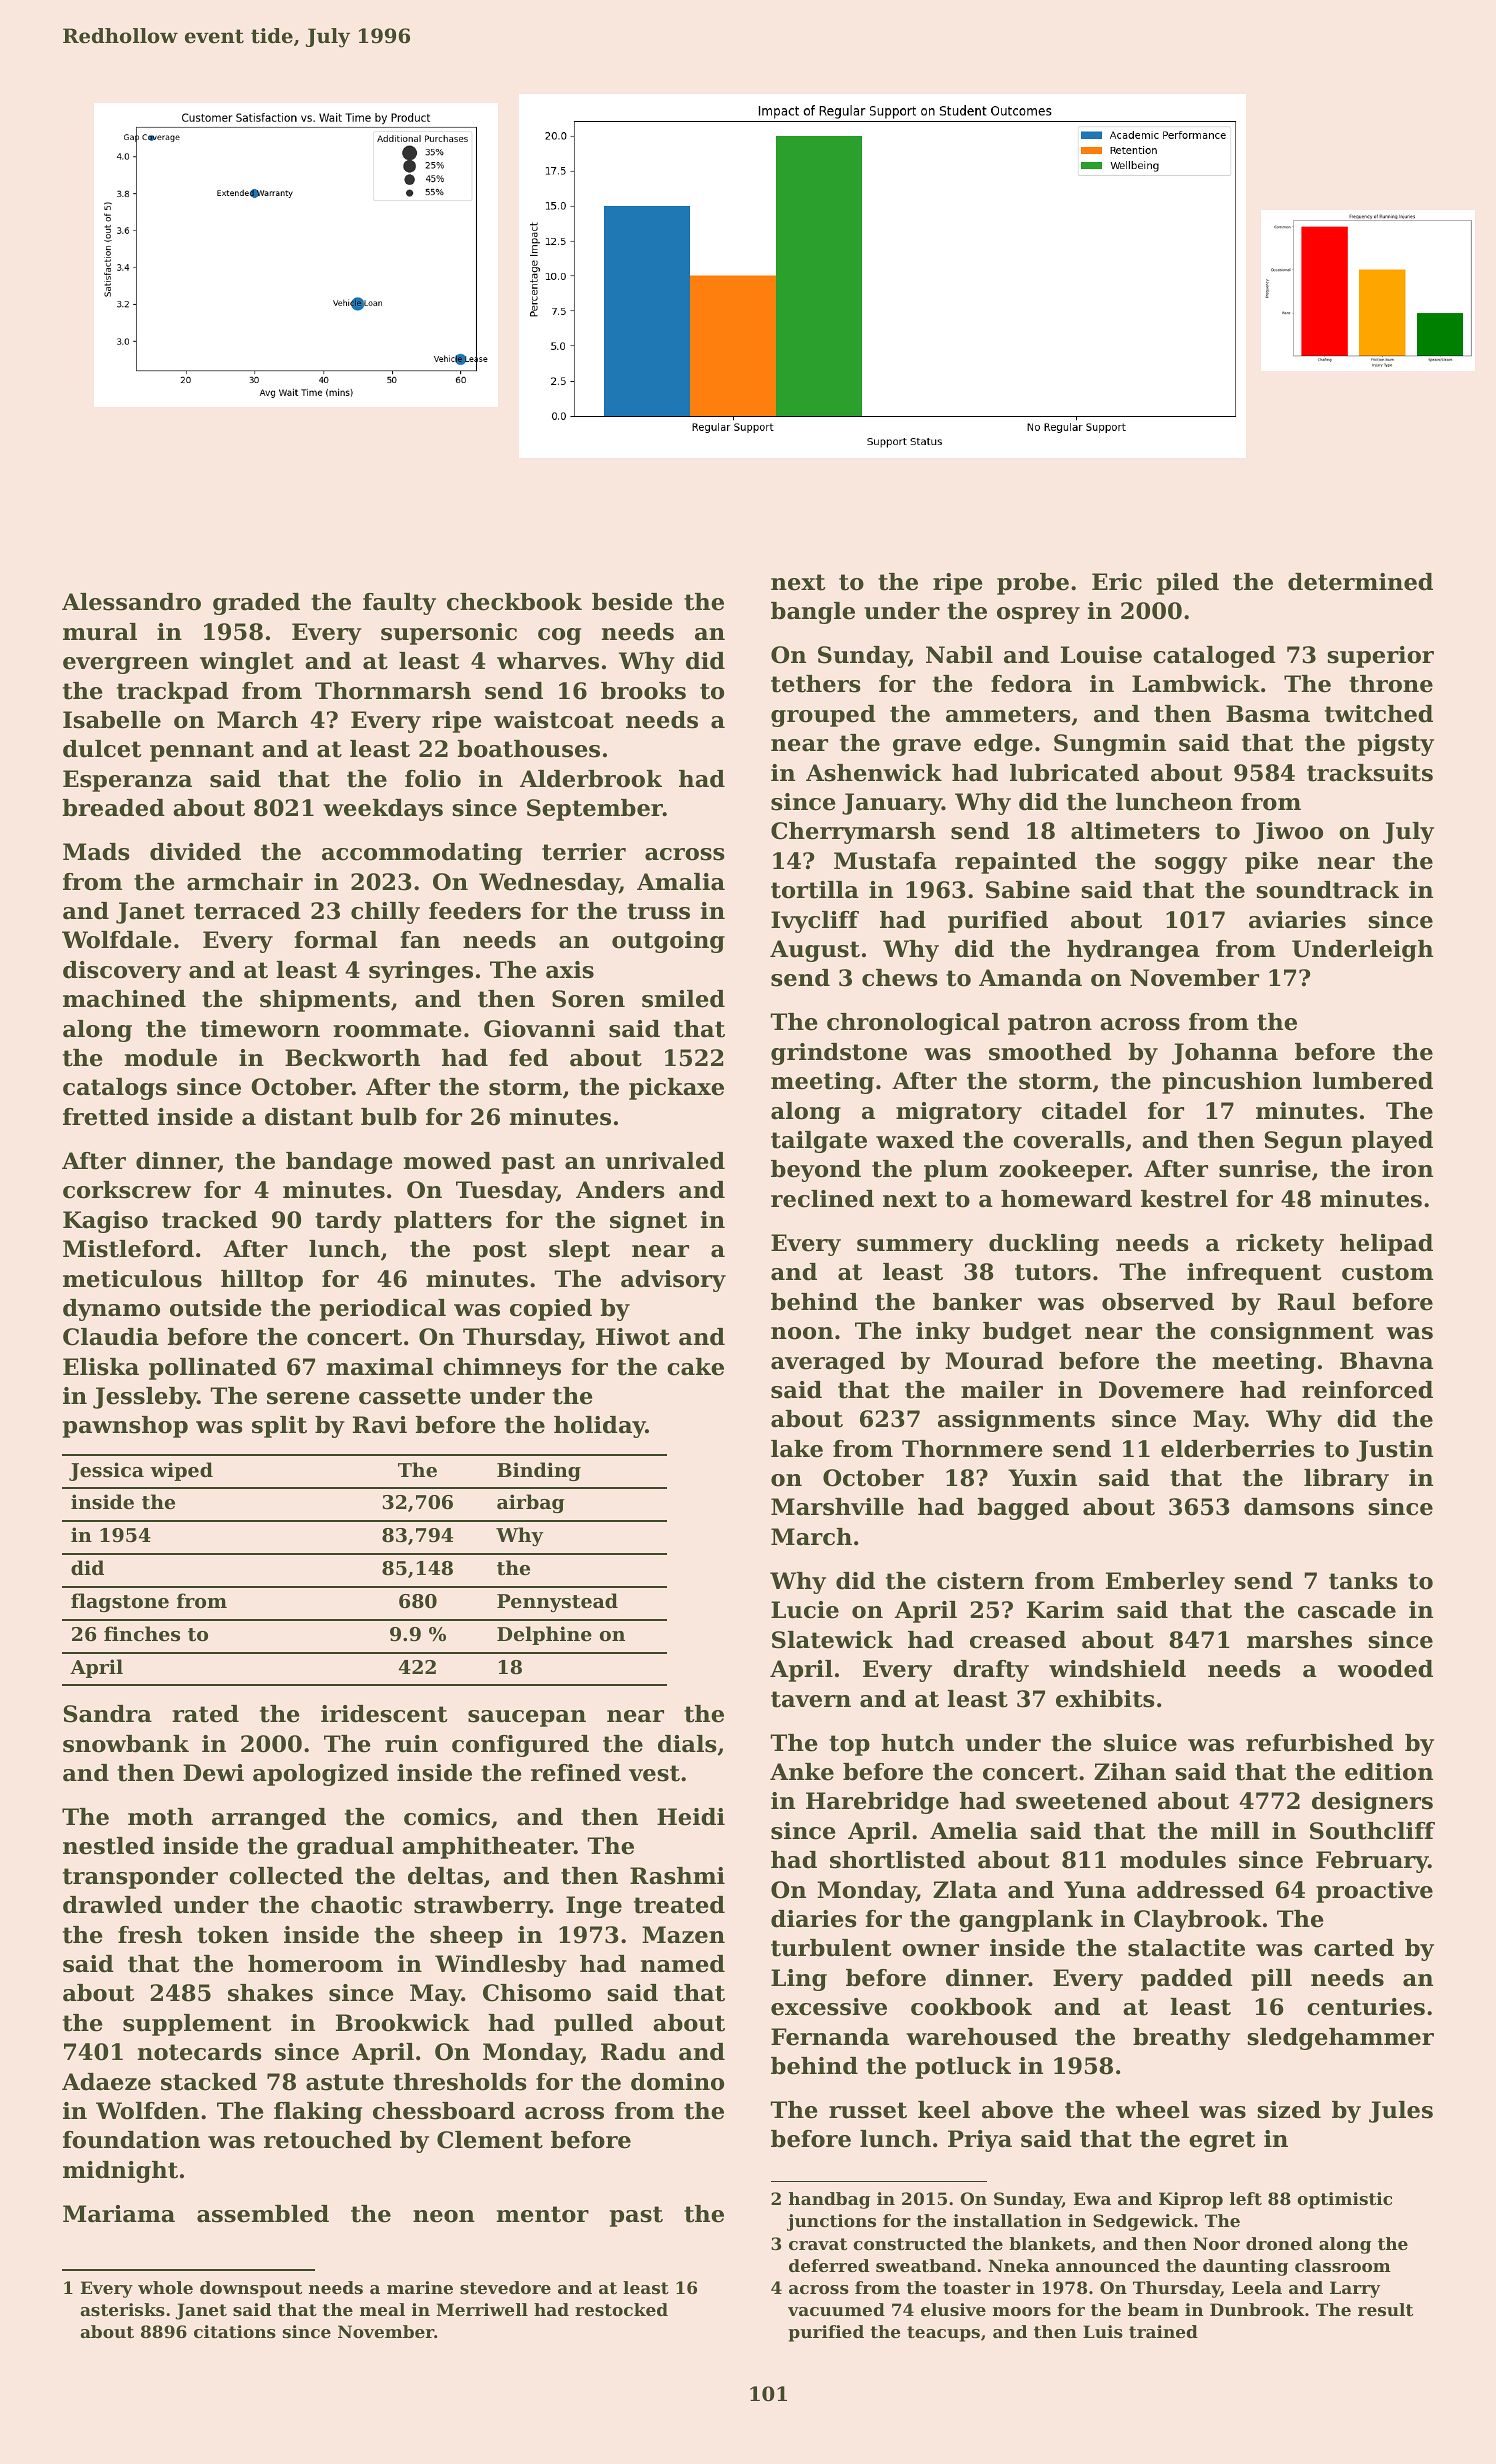  What do you see at coordinates (632, 602) in the screenshot?
I see `beside` at bounding box center [632, 602].
